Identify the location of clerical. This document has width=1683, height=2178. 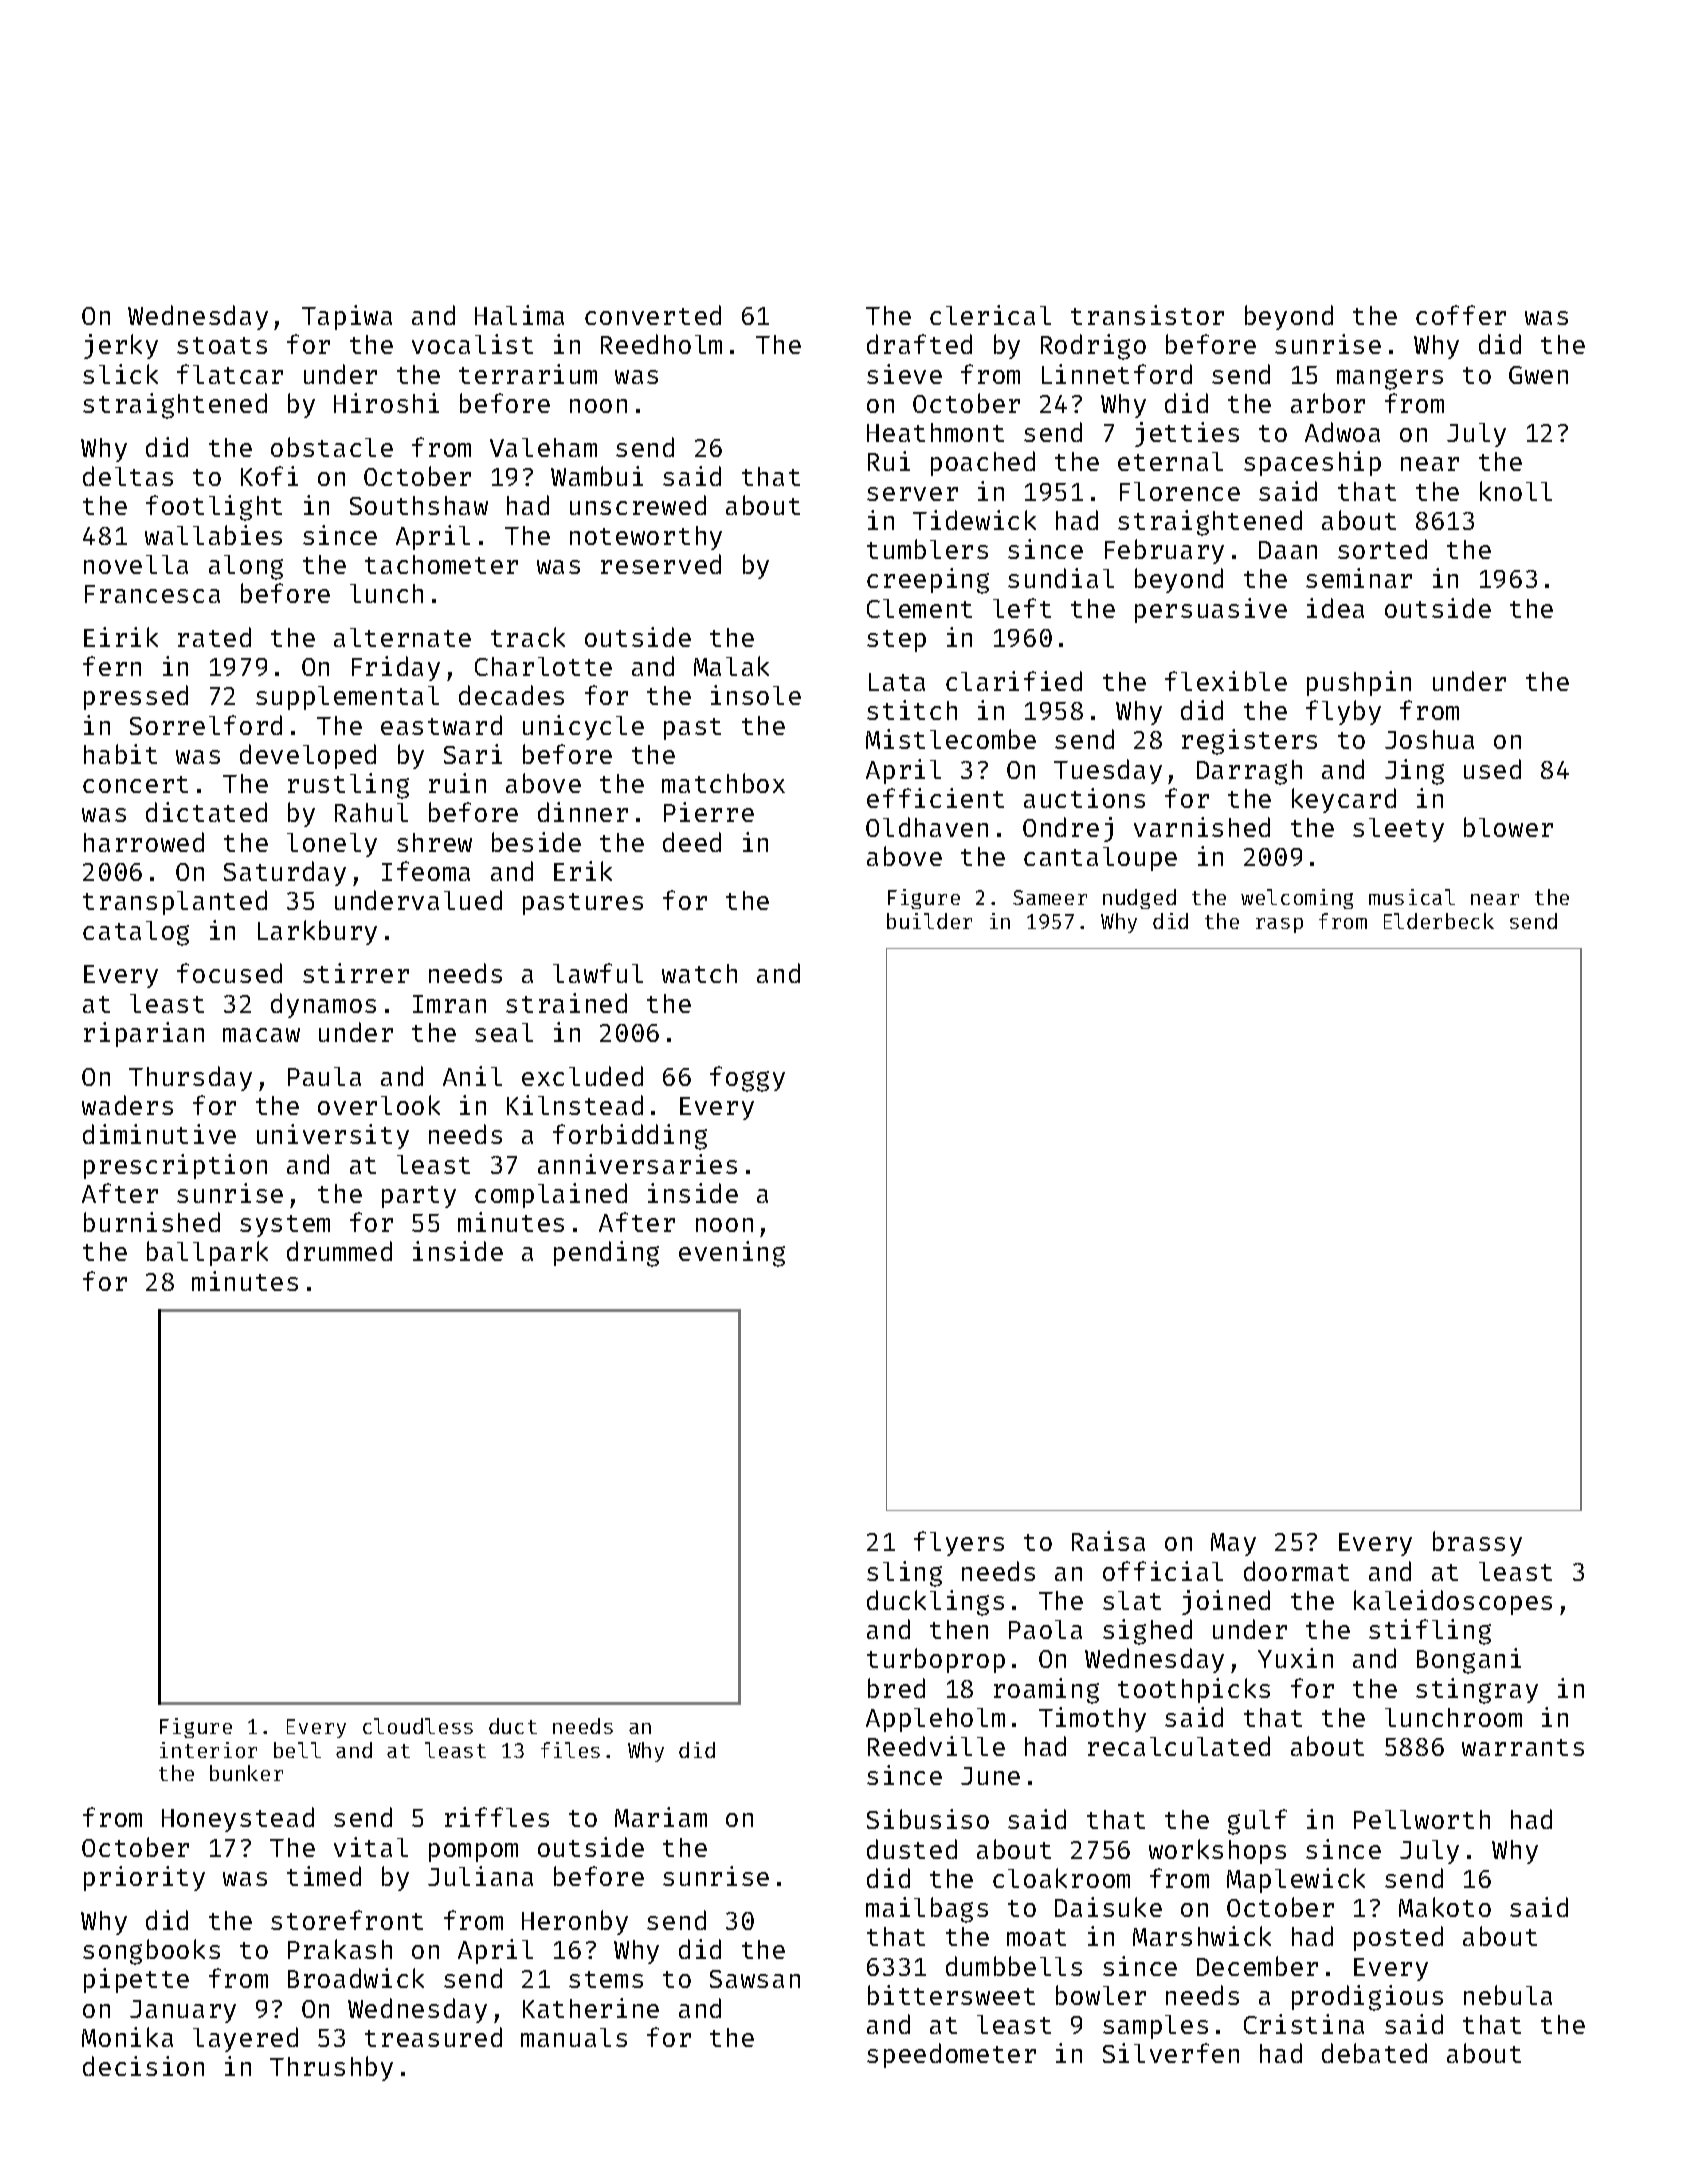
(990, 315).
